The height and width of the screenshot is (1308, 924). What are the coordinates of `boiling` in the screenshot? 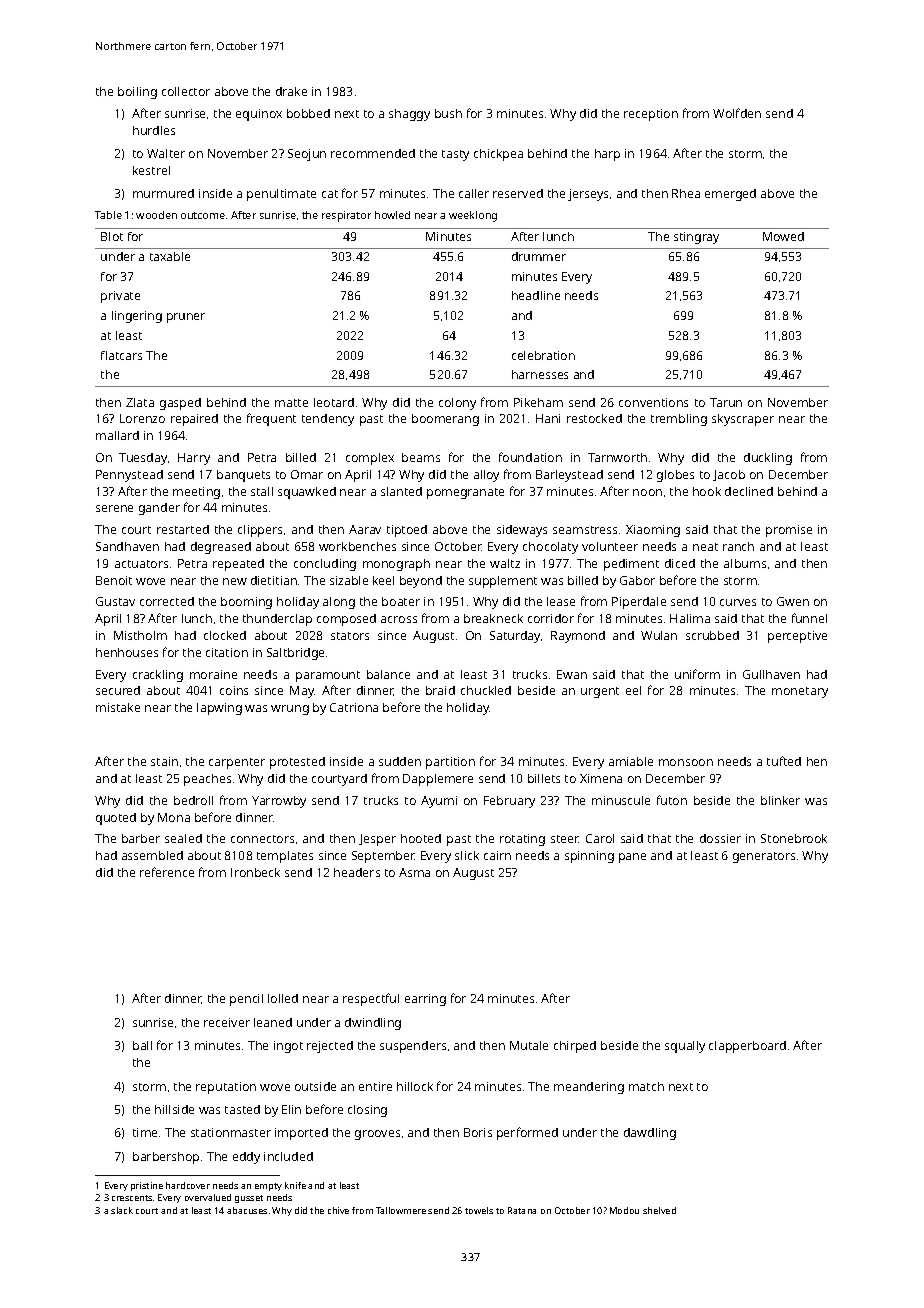 It's located at (137, 93).
